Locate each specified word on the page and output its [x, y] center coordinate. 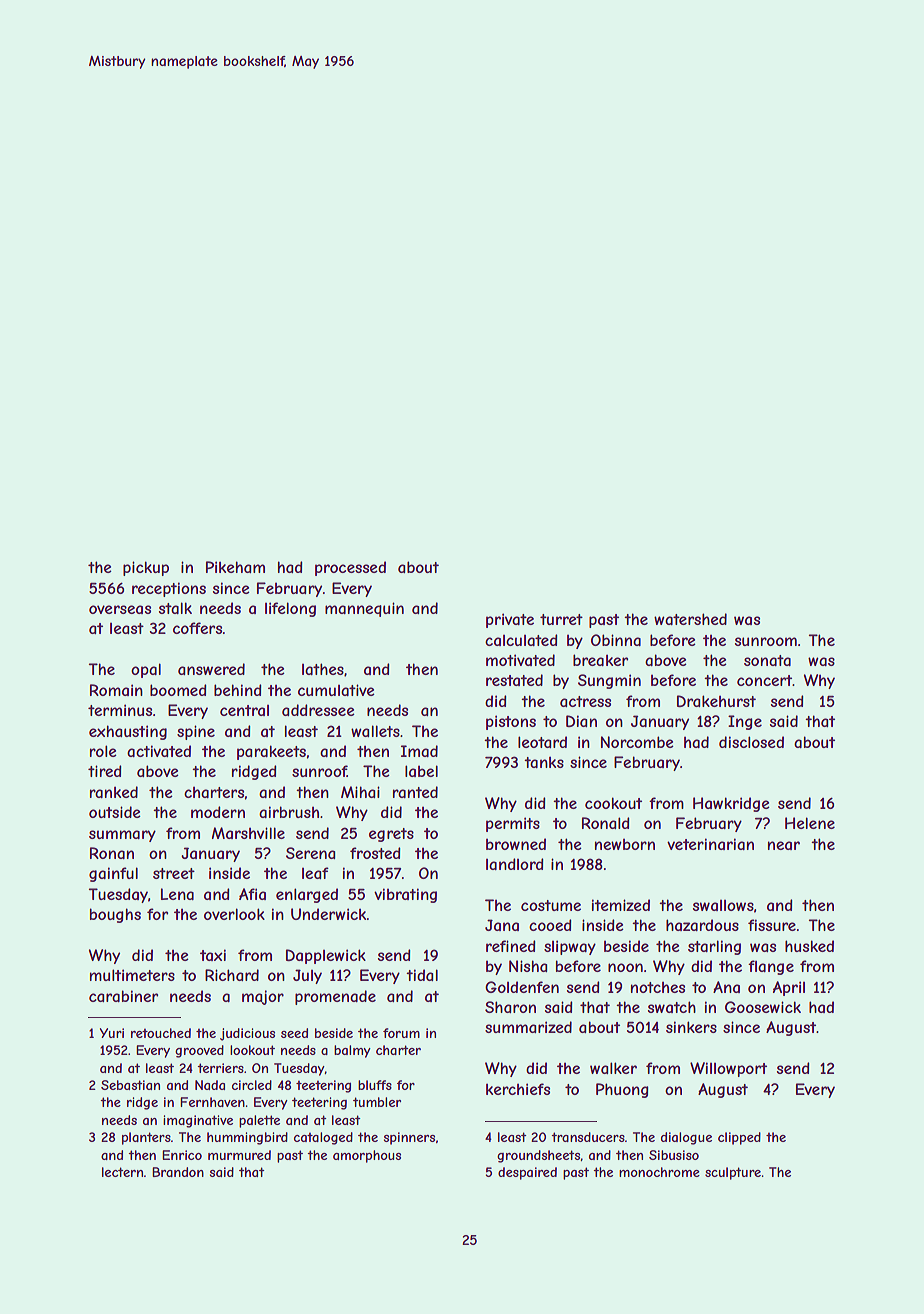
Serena [310, 853]
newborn [625, 844]
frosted [375, 853]
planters [146, 1138]
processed [350, 568]
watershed [690, 619]
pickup [146, 568]
